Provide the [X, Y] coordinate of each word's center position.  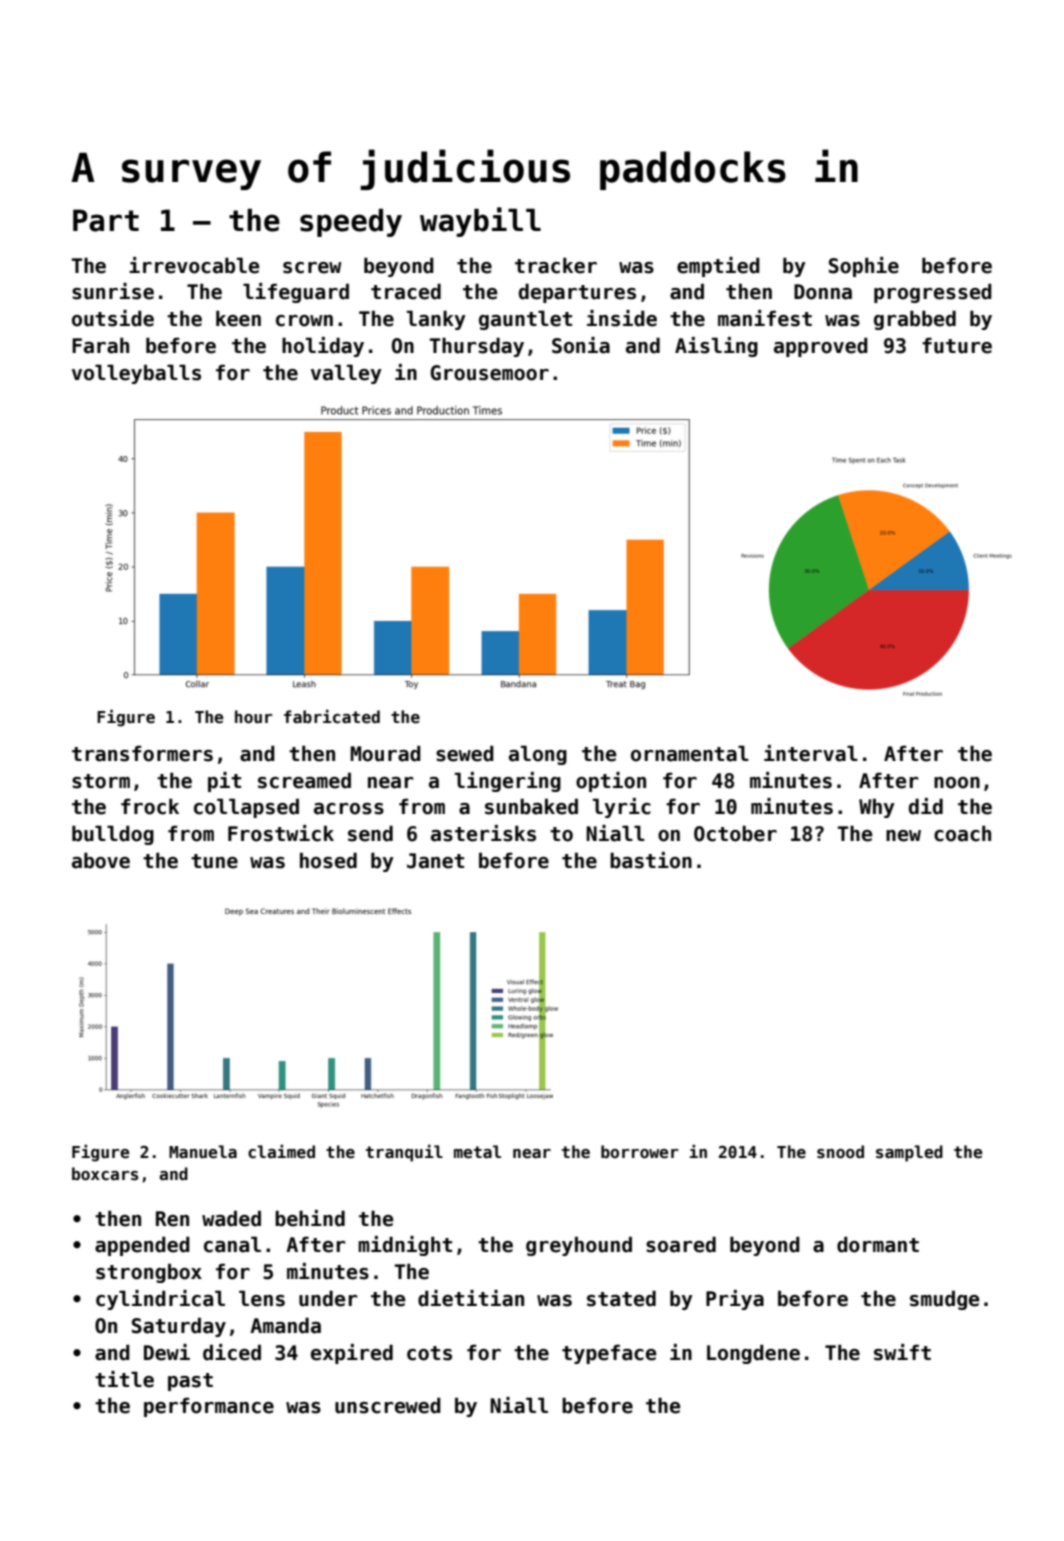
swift [902, 1352]
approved [821, 347]
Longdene [753, 1354]
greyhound [579, 1246]
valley [346, 374]
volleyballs [136, 374]
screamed [304, 780]
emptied [718, 267]
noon [957, 783]
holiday [323, 347]
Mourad [385, 754]
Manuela [203, 1152]
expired [352, 1354]
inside [622, 318]
